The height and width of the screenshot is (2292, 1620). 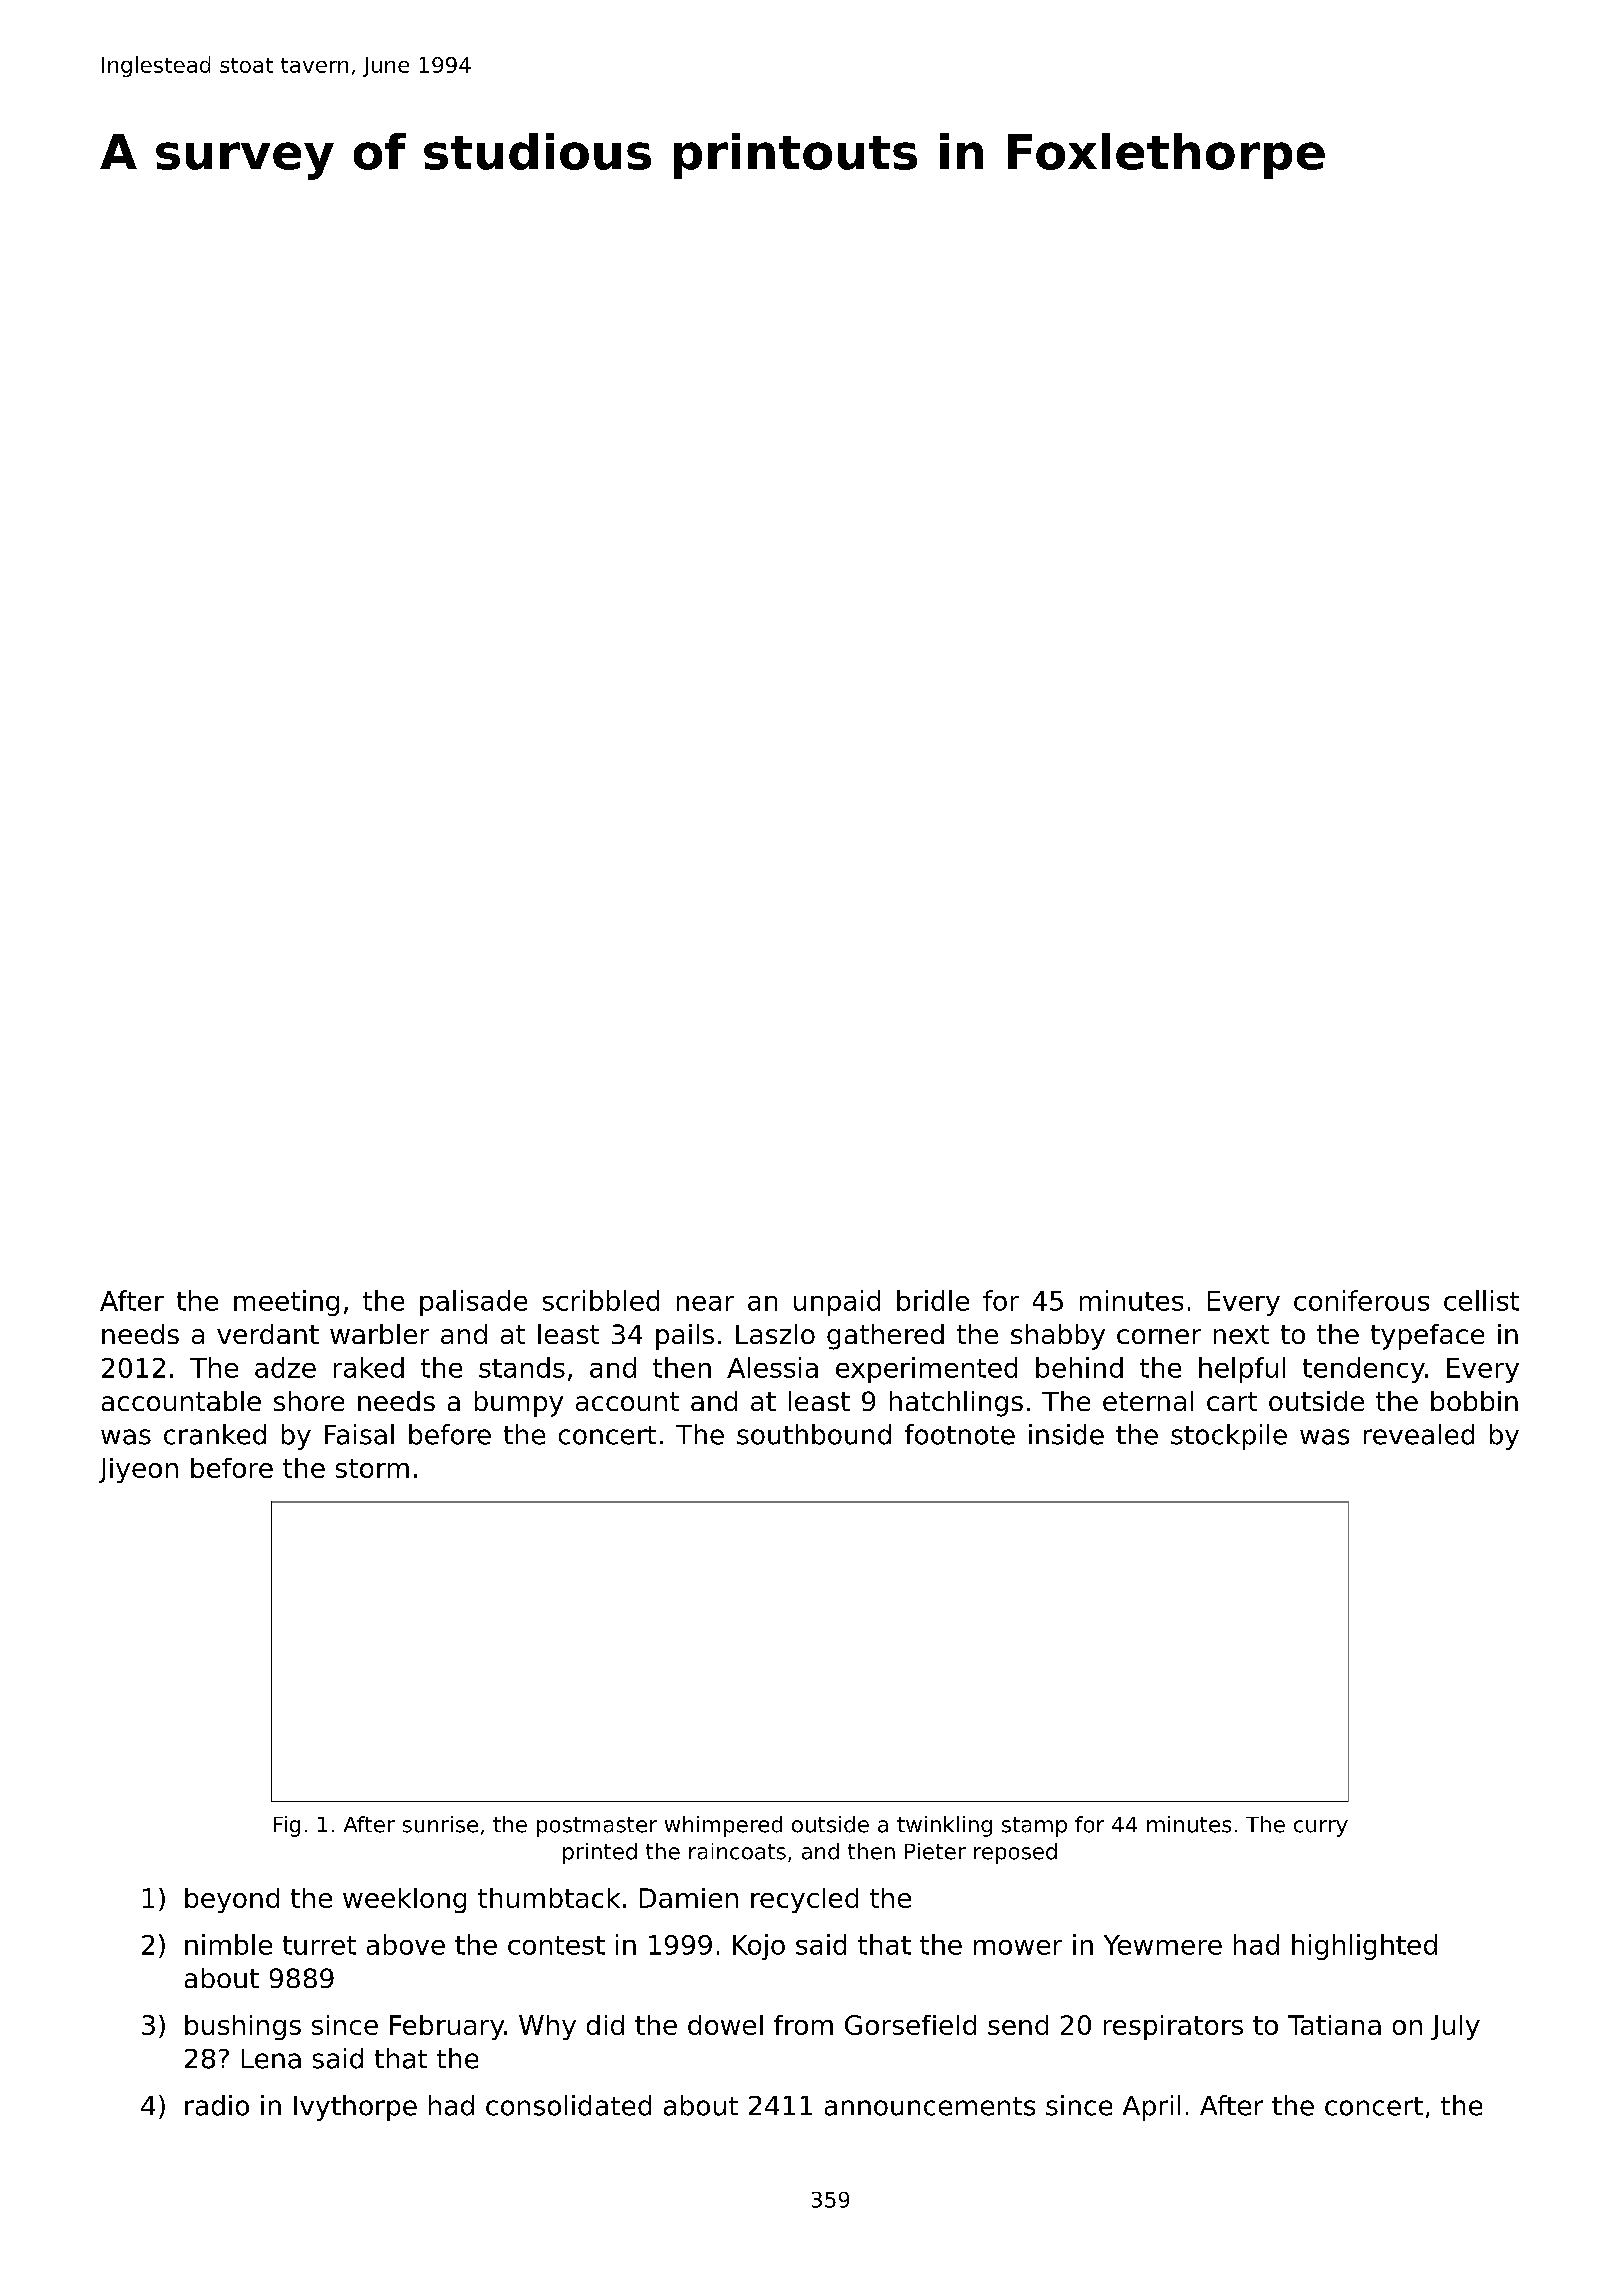 I want to click on Tatiana, so click(x=1334, y=2025).
